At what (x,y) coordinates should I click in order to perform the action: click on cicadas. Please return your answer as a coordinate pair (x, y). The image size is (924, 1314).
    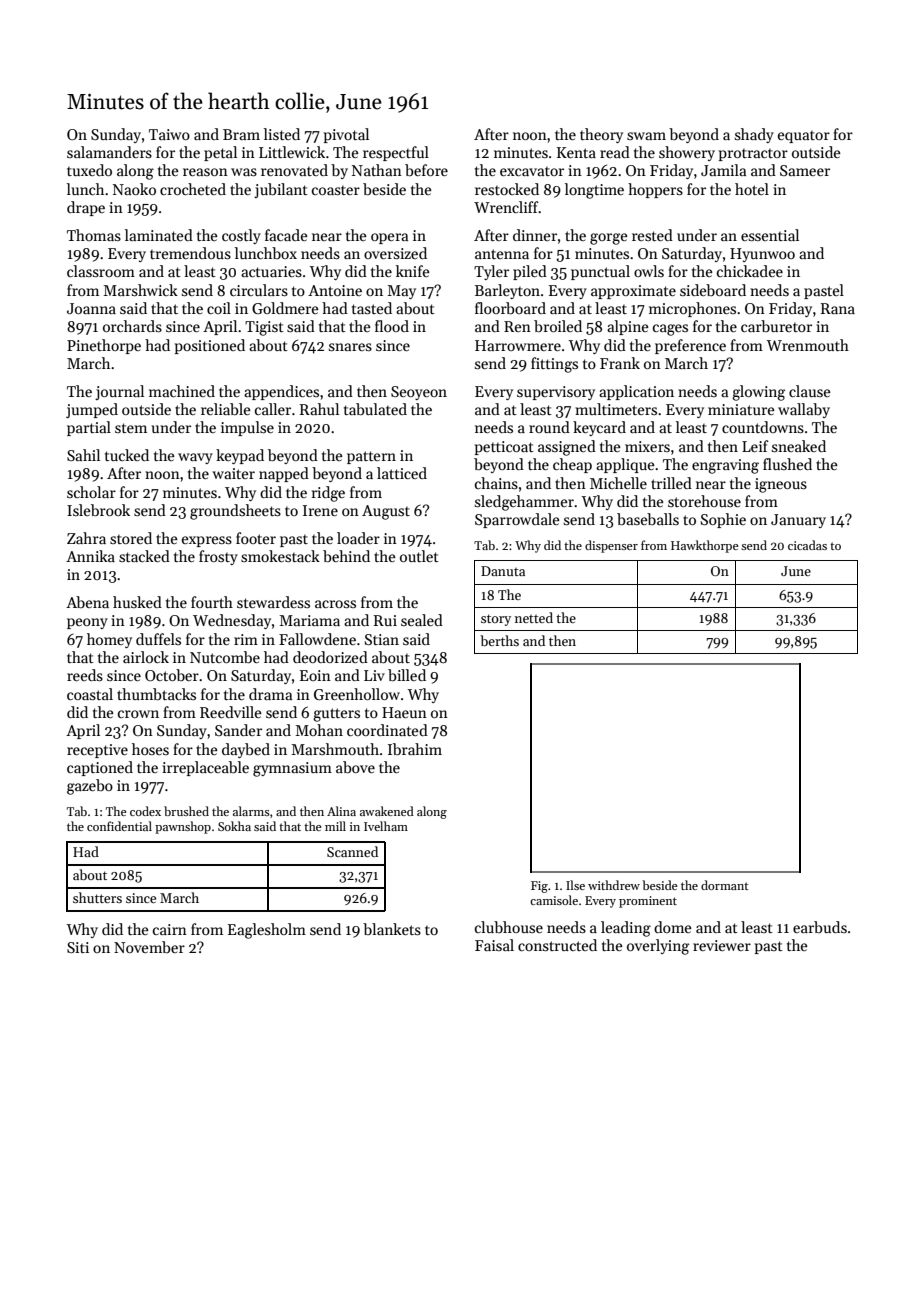
    Looking at the image, I should click on (807, 545).
